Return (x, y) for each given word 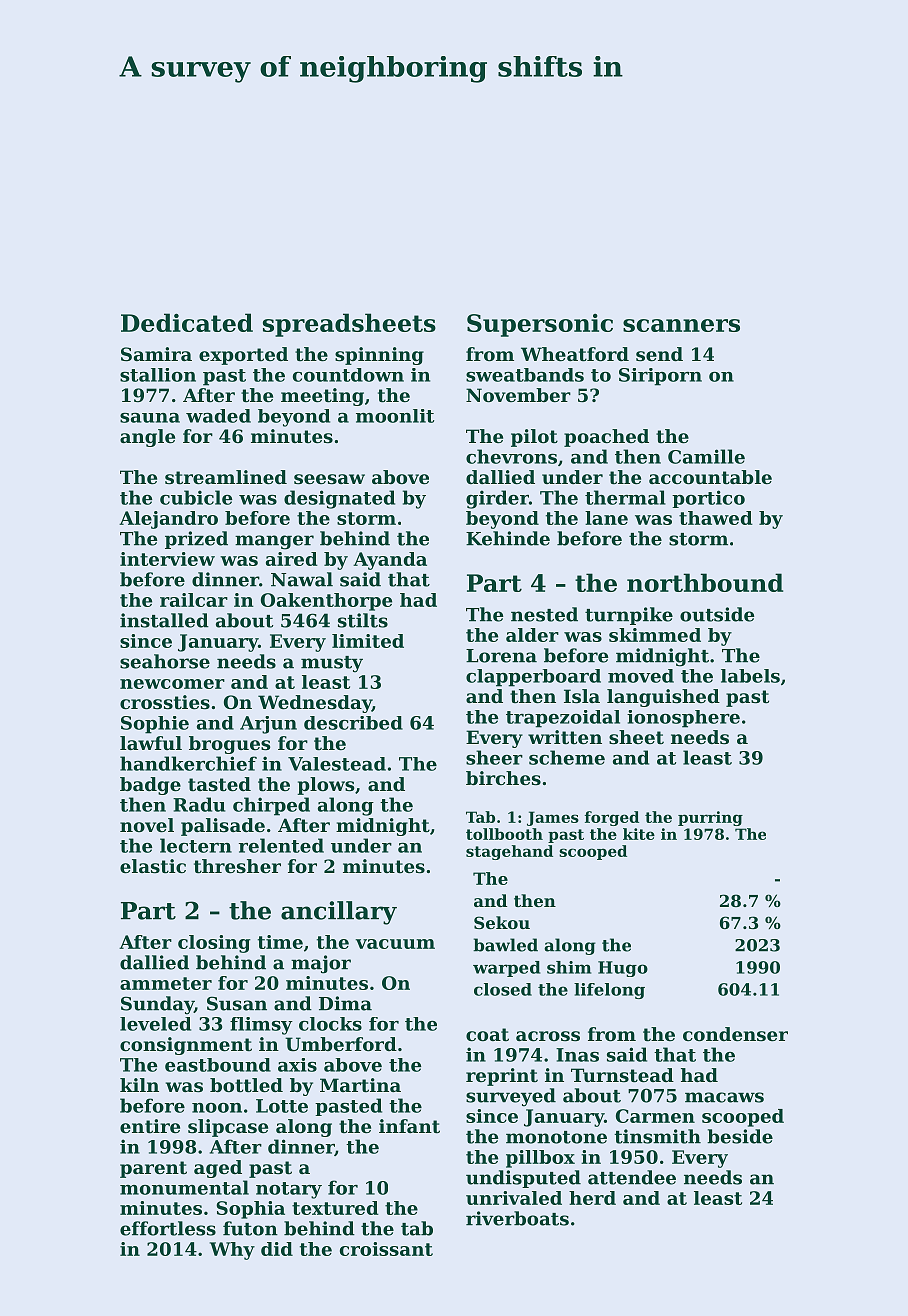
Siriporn (660, 377)
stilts (363, 620)
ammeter (166, 983)
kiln (139, 1085)
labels (750, 676)
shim (569, 967)
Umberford (341, 1044)
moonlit (395, 416)
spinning (379, 356)
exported (243, 356)
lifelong (609, 991)
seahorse (165, 661)
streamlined (226, 477)
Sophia (250, 1210)
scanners (681, 325)
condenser (735, 1034)
